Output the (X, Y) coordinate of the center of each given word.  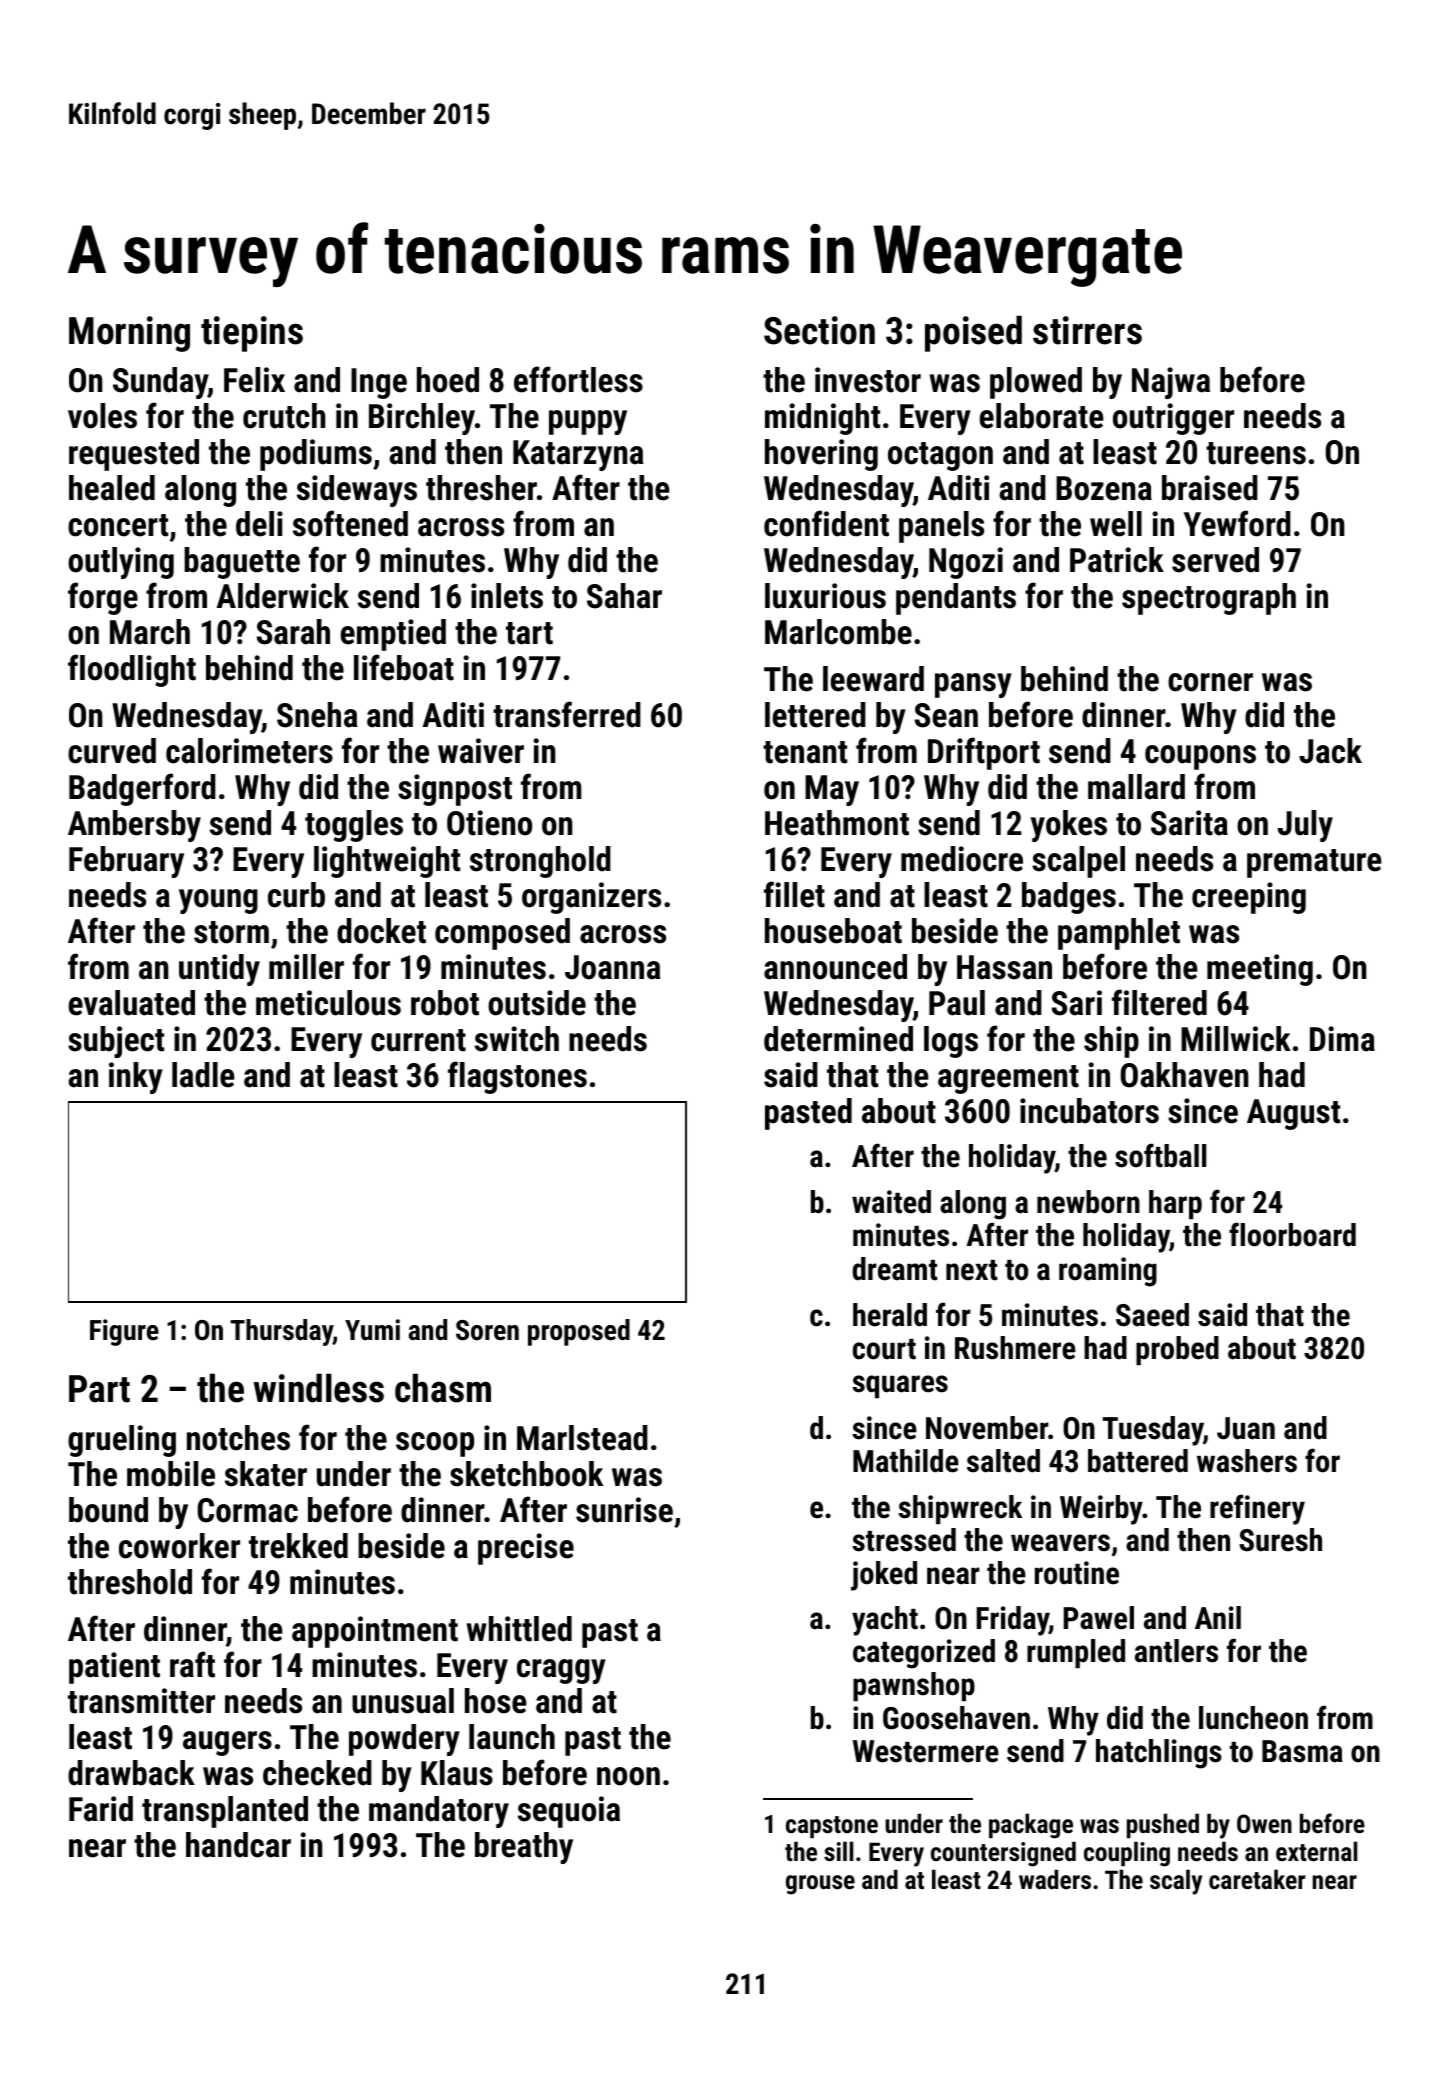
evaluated (132, 1003)
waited (891, 1202)
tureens (1256, 453)
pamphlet (1119, 934)
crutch (284, 416)
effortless (578, 379)
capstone (832, 1827)
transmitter (141, 1701)
